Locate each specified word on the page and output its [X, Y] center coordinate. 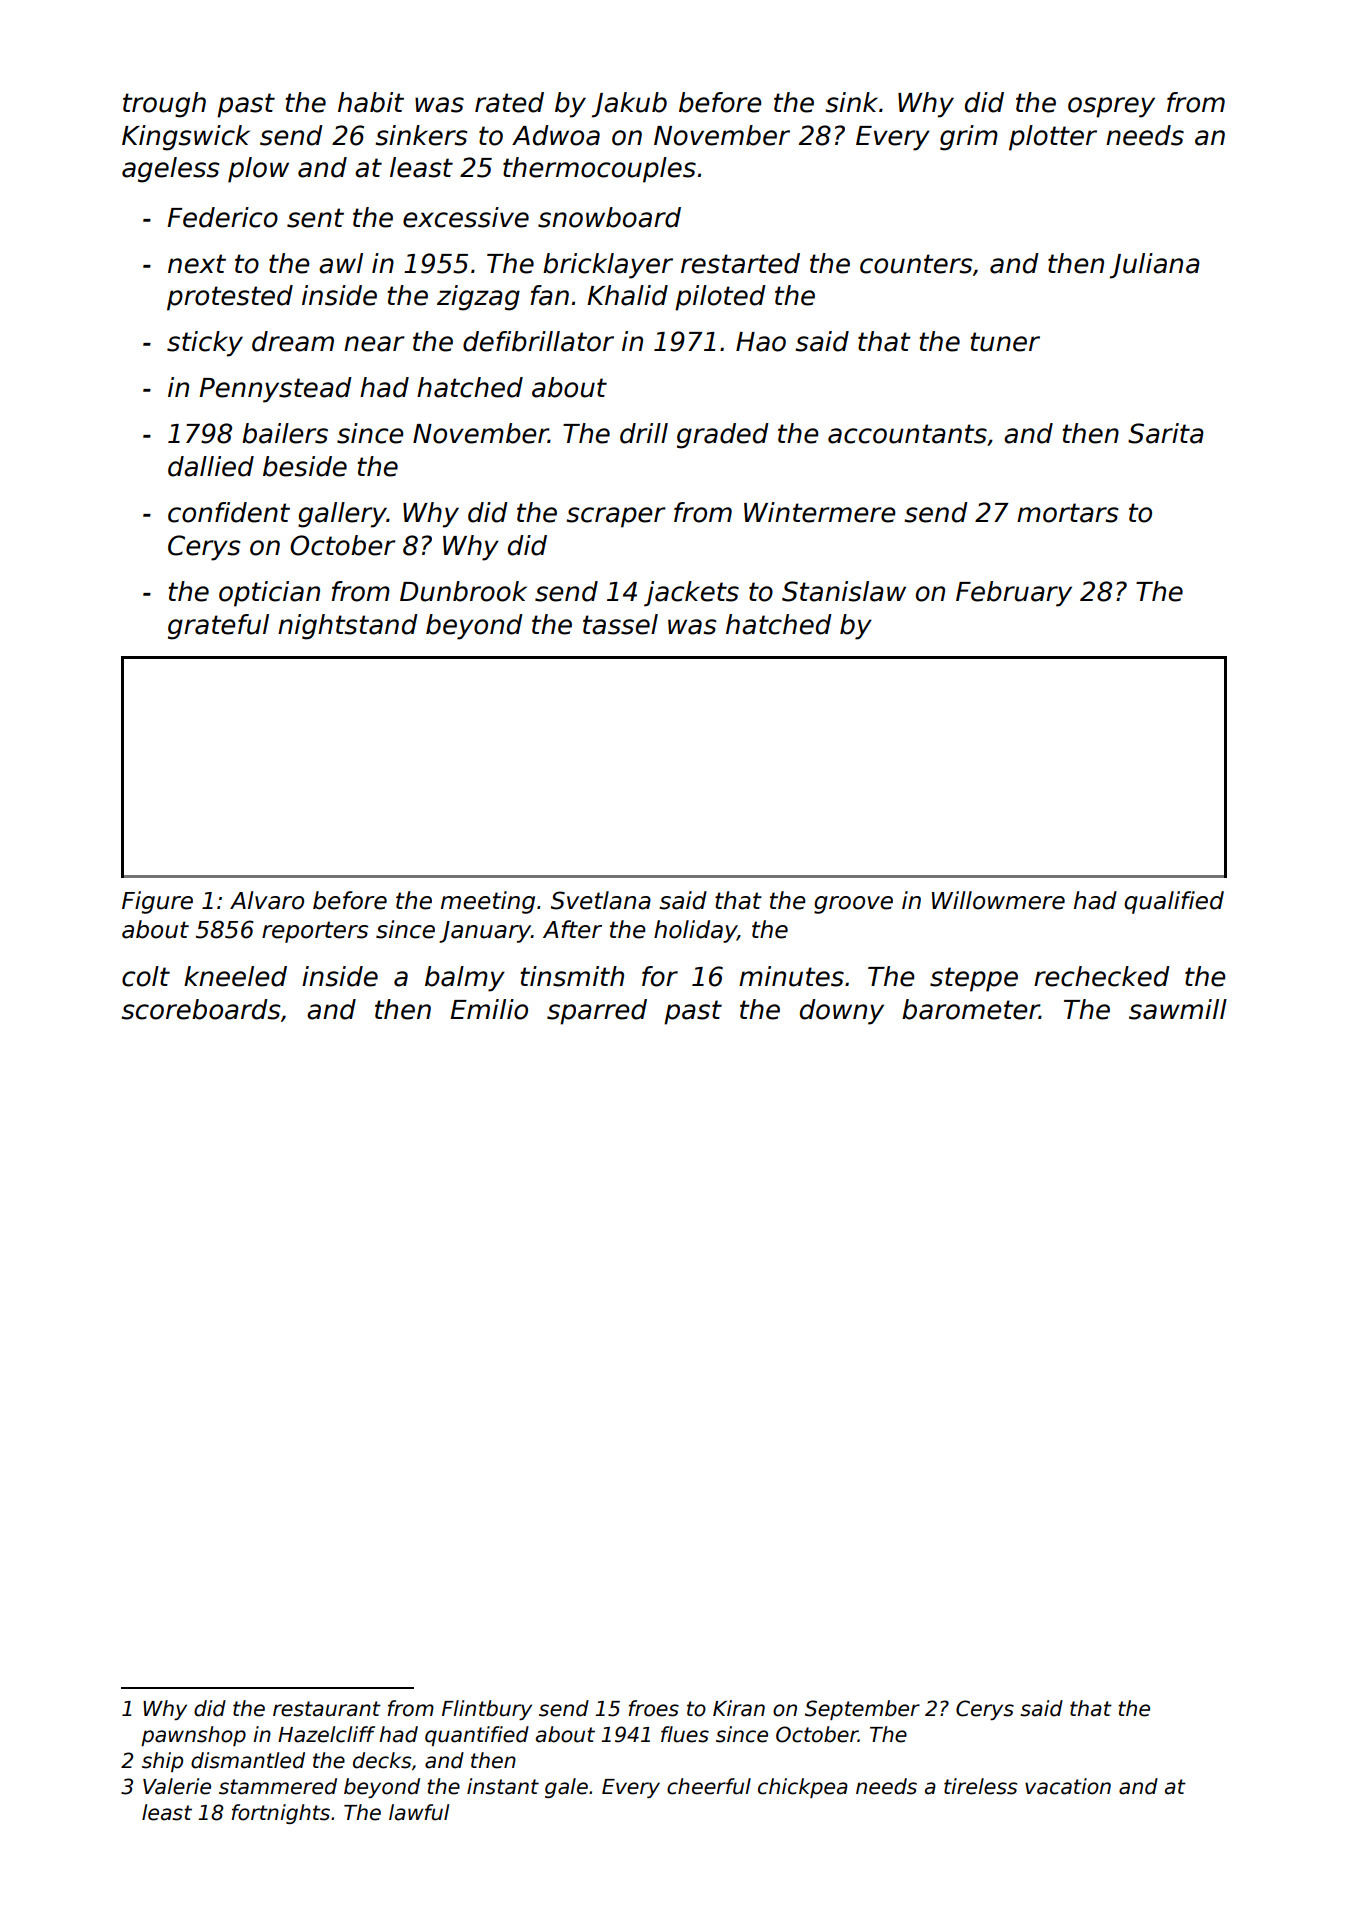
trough [164, 105]
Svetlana [601, 900]
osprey [1111, 107]
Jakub [629, 105]
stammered [278, 1786]
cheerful [709, 1786]
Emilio [489, 1009]
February [1014, 594]
